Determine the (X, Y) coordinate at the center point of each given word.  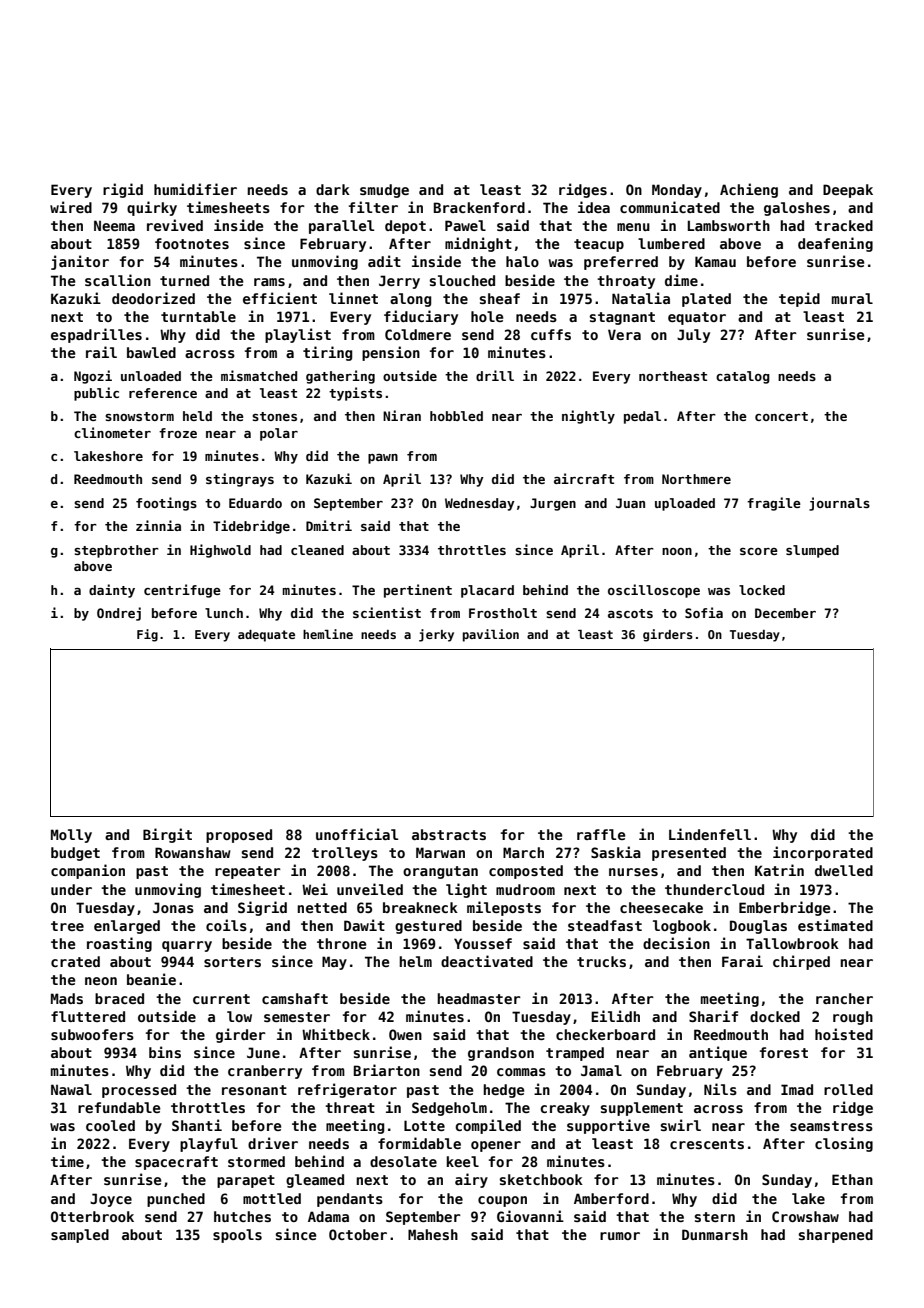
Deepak (848, 191)
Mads (67, 998)
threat (350, 1107)
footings (166, 504)
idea (594, 207)
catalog (743, 377)
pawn (383, 459)
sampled (80, 1236)
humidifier (195, 189)
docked (775, 1016)
